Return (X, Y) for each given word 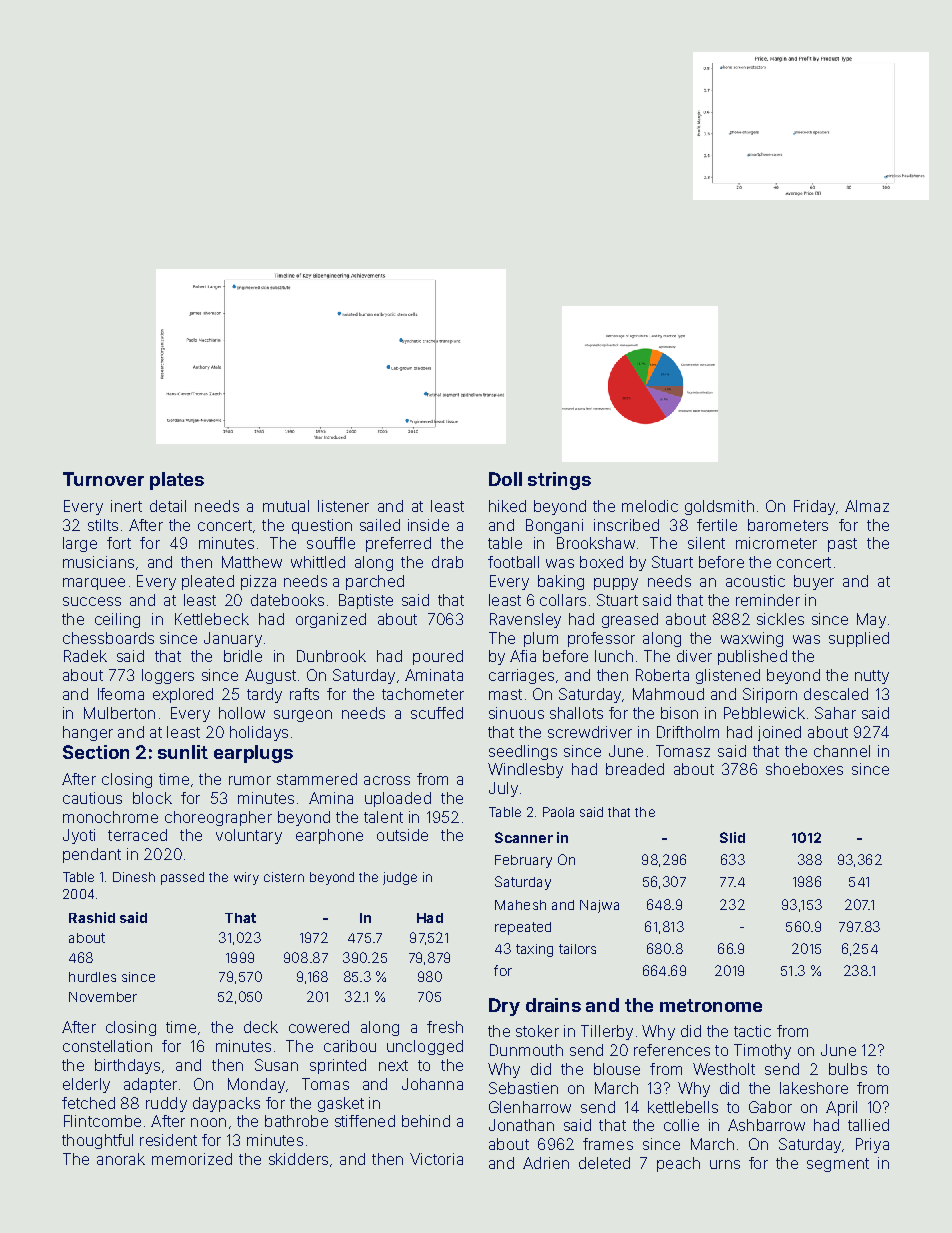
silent (706, 543)
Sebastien (523, 1088)
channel (842, 751)
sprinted (338, 1066)
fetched (88, 1103)
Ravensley (525, 620)
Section (96, 752)
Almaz (867, 506)
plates (177, 481)
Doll (505, 479)
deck (261, 1027)
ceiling (117, 620)
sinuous (516, 713)
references (672, 1050)
